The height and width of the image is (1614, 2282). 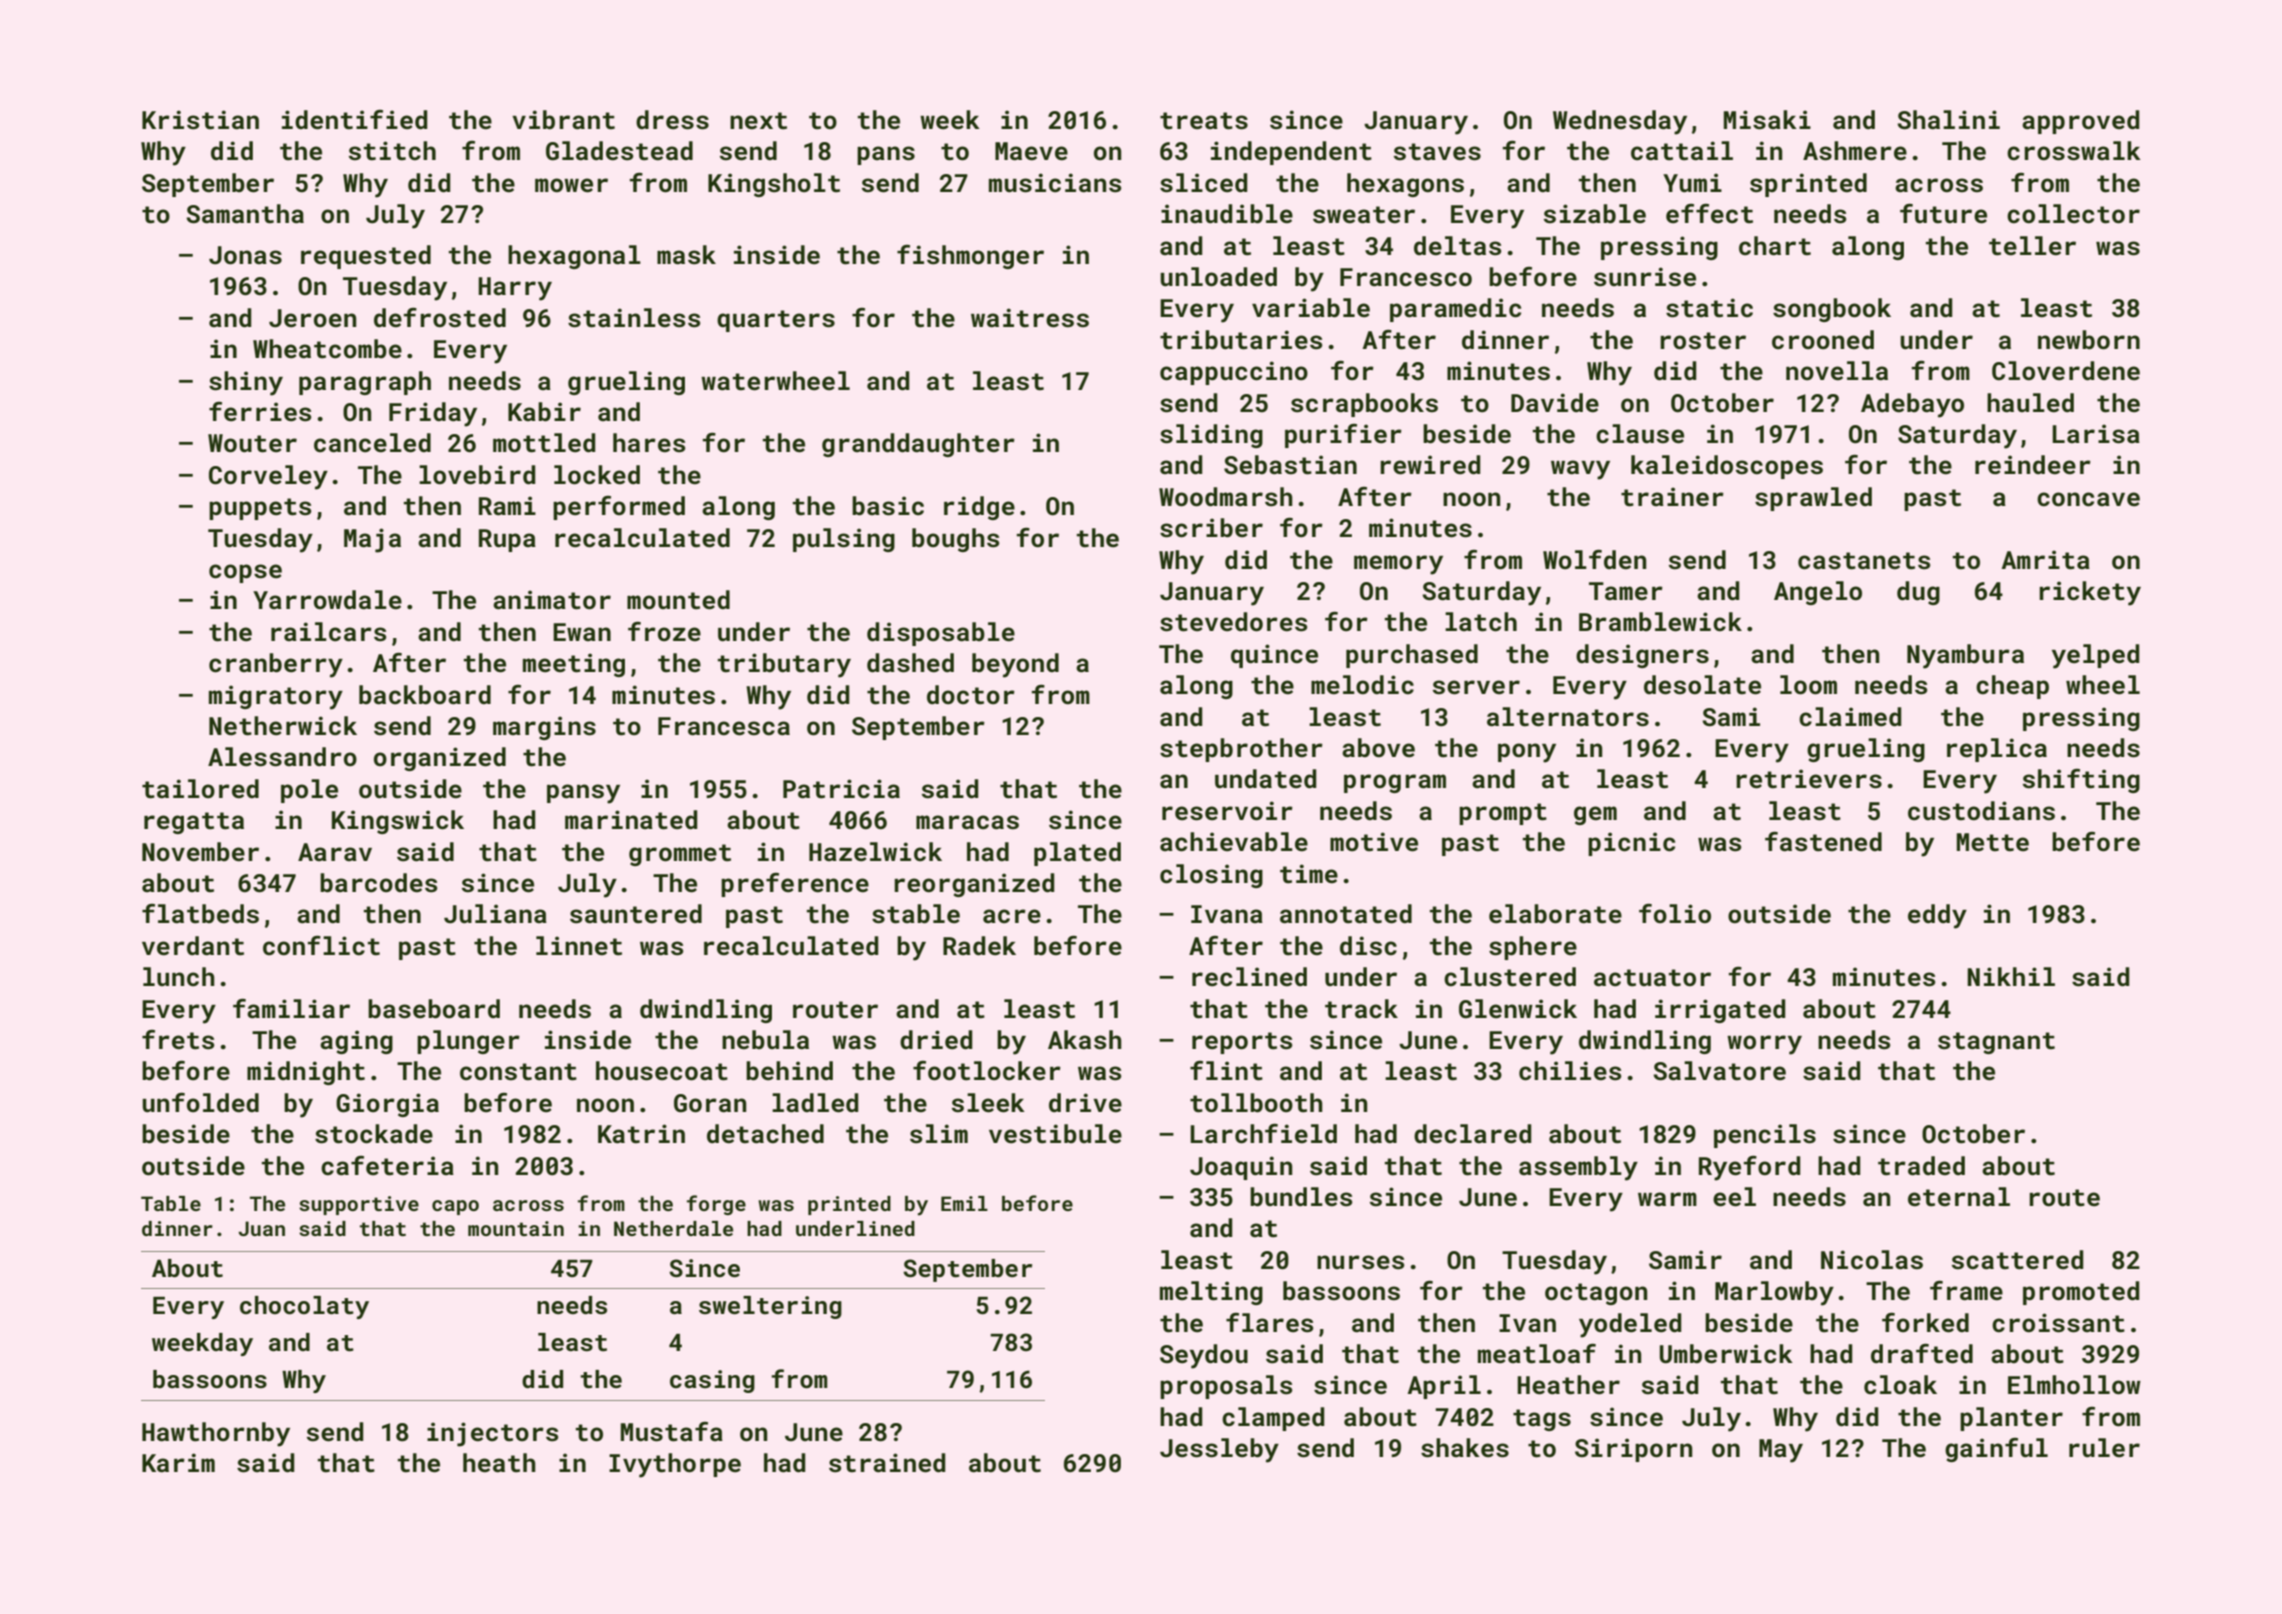 I want to click on reindeer, so click(x=2033, y=465).
